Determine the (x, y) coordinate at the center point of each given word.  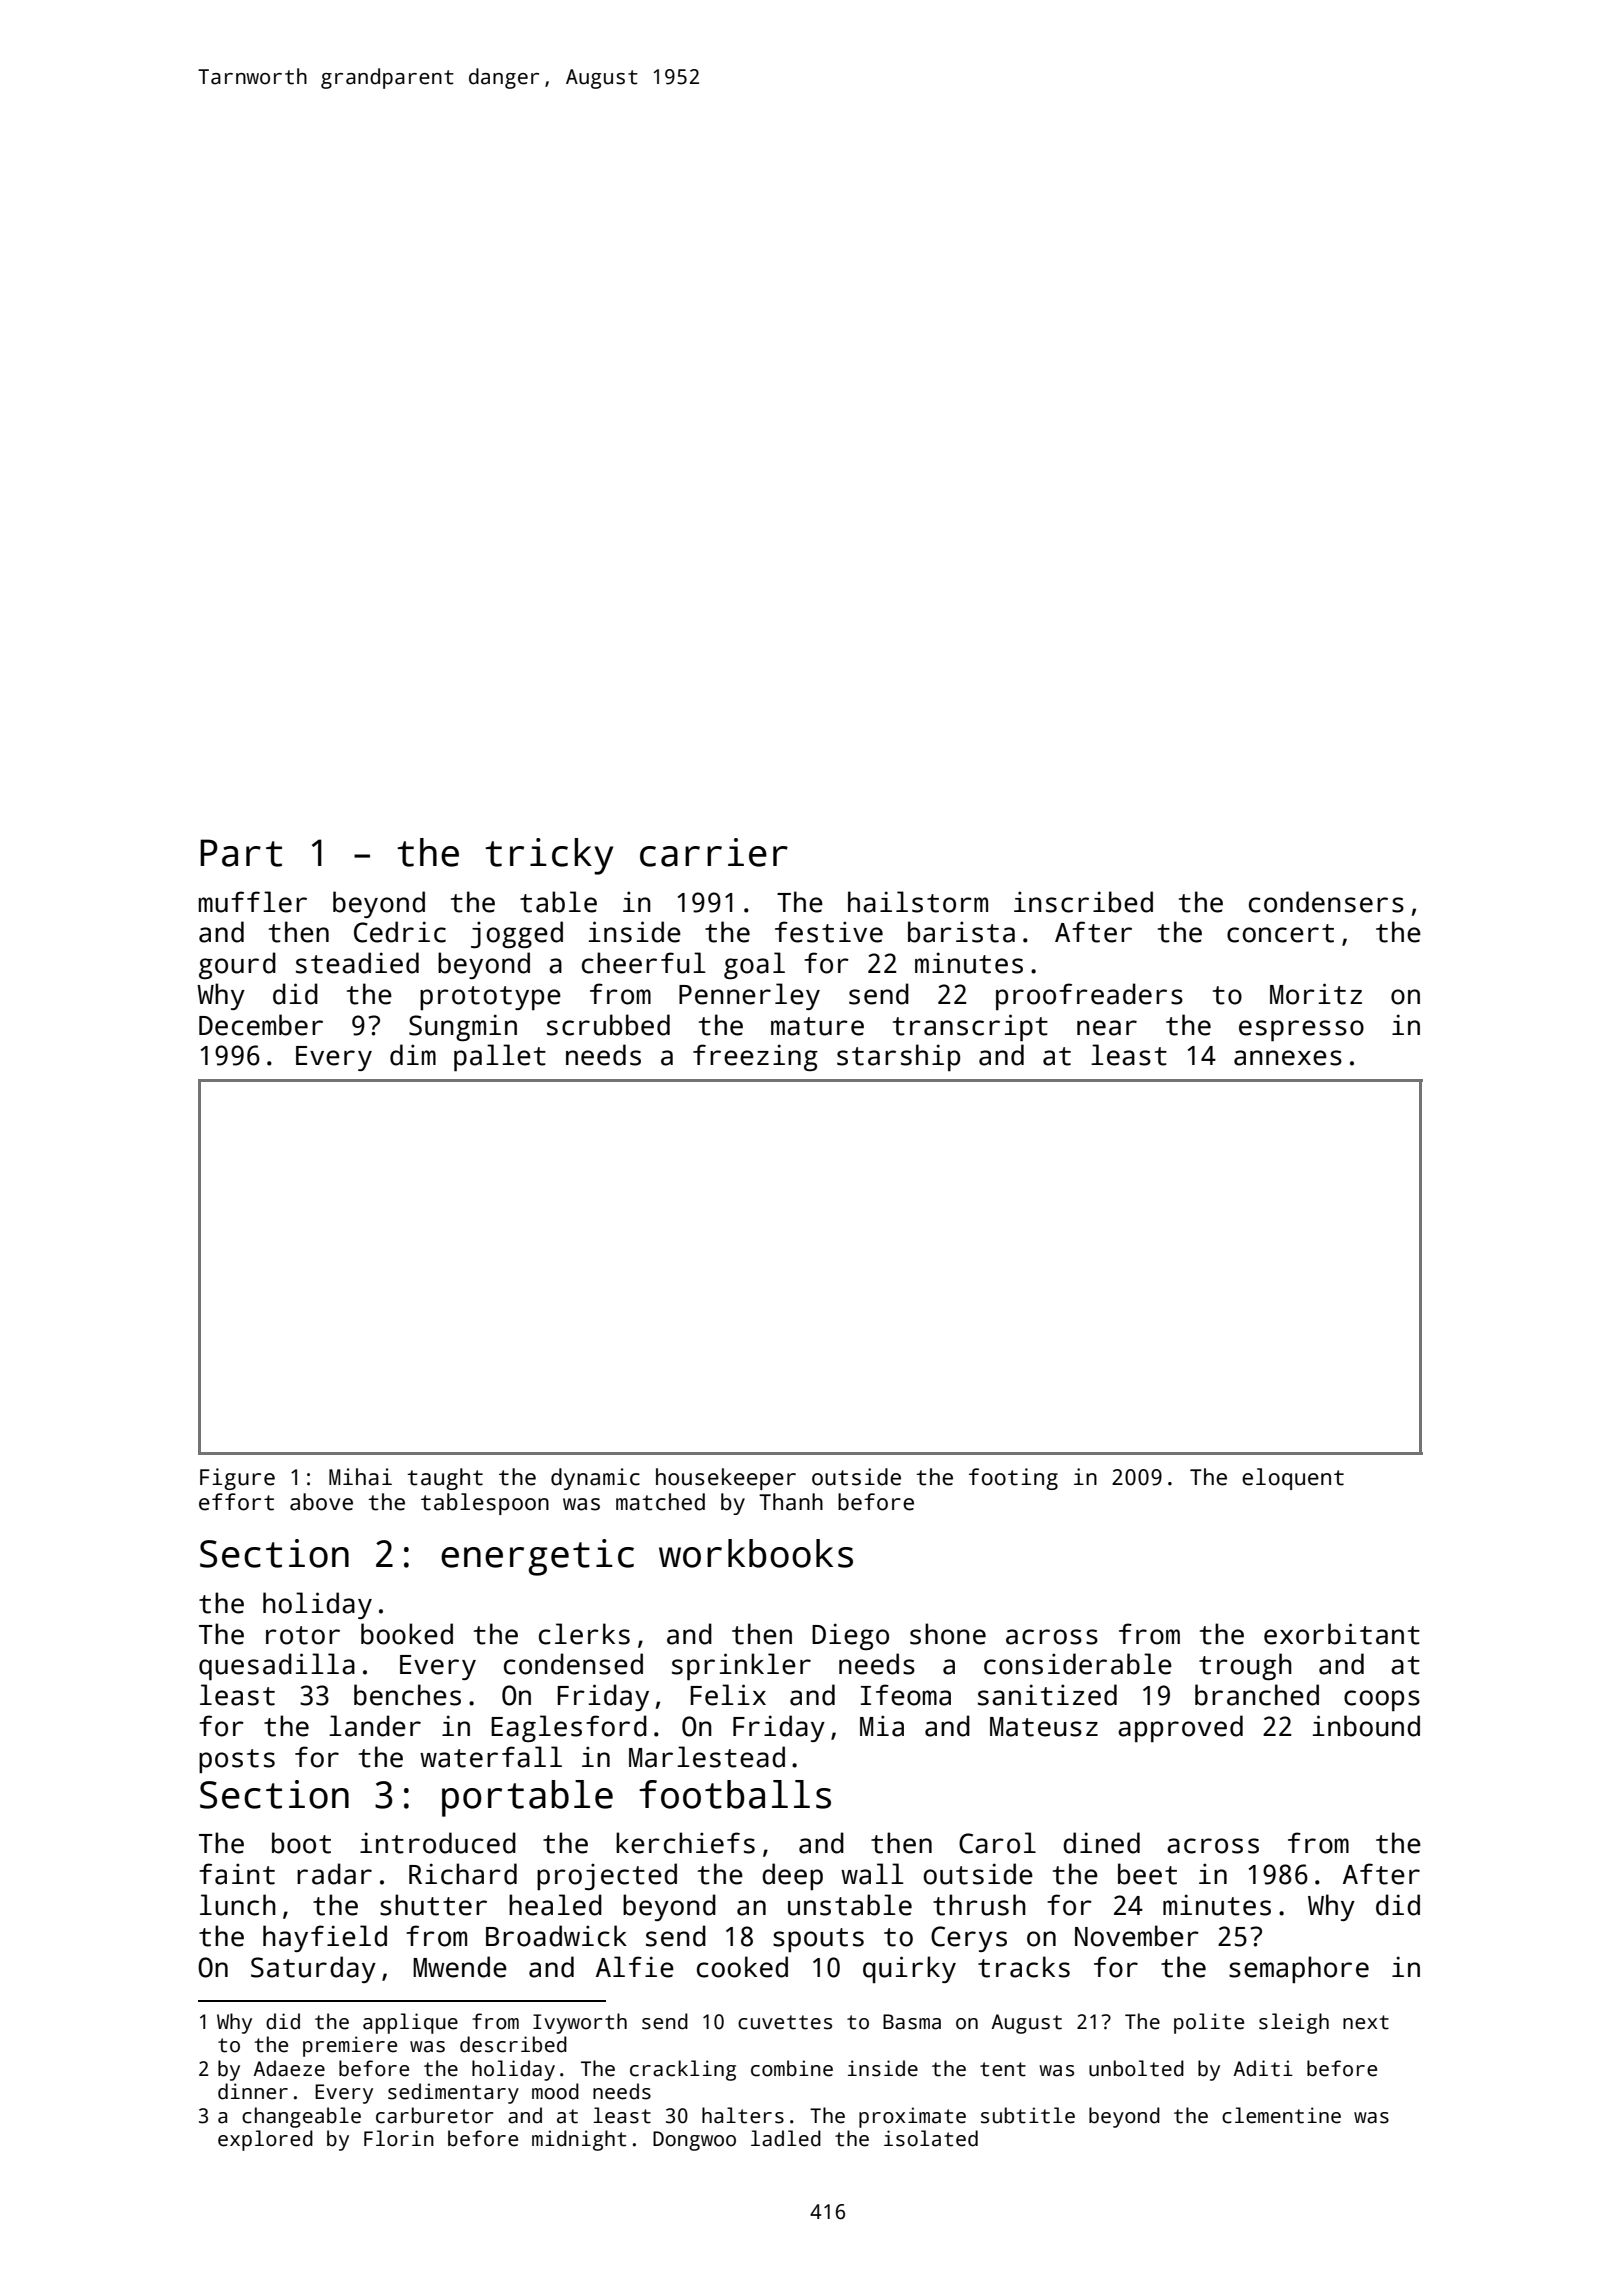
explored (265, 2140)
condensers (1326, 902)
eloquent (1293, 1479)
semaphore (1299, 1969)
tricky (549, 856)
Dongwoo (694, 2141)
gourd (237, 965)
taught (445, 1479)
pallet (500, 1057)
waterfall (491, 1757)
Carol (997, 1843)
